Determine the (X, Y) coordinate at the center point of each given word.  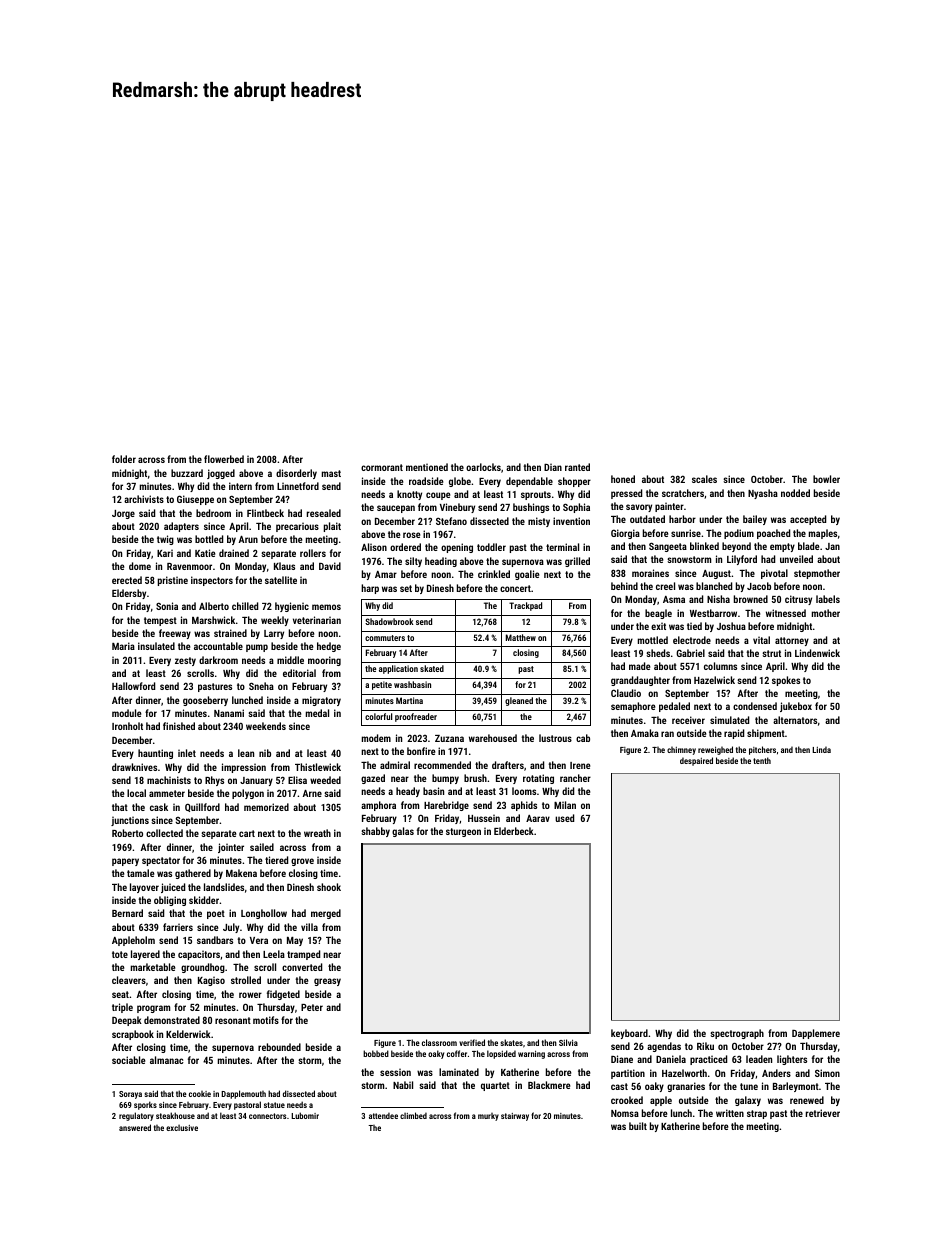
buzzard (187, 473)
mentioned (427, 467)
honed (623, 479)
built (638, 1126)
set (406, 588)
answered (135, 1127)
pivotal (774, 574)
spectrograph (737, 1034)
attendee (383, 1116)
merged (326, 914)
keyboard (629, 1034)
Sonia (167, 606)
